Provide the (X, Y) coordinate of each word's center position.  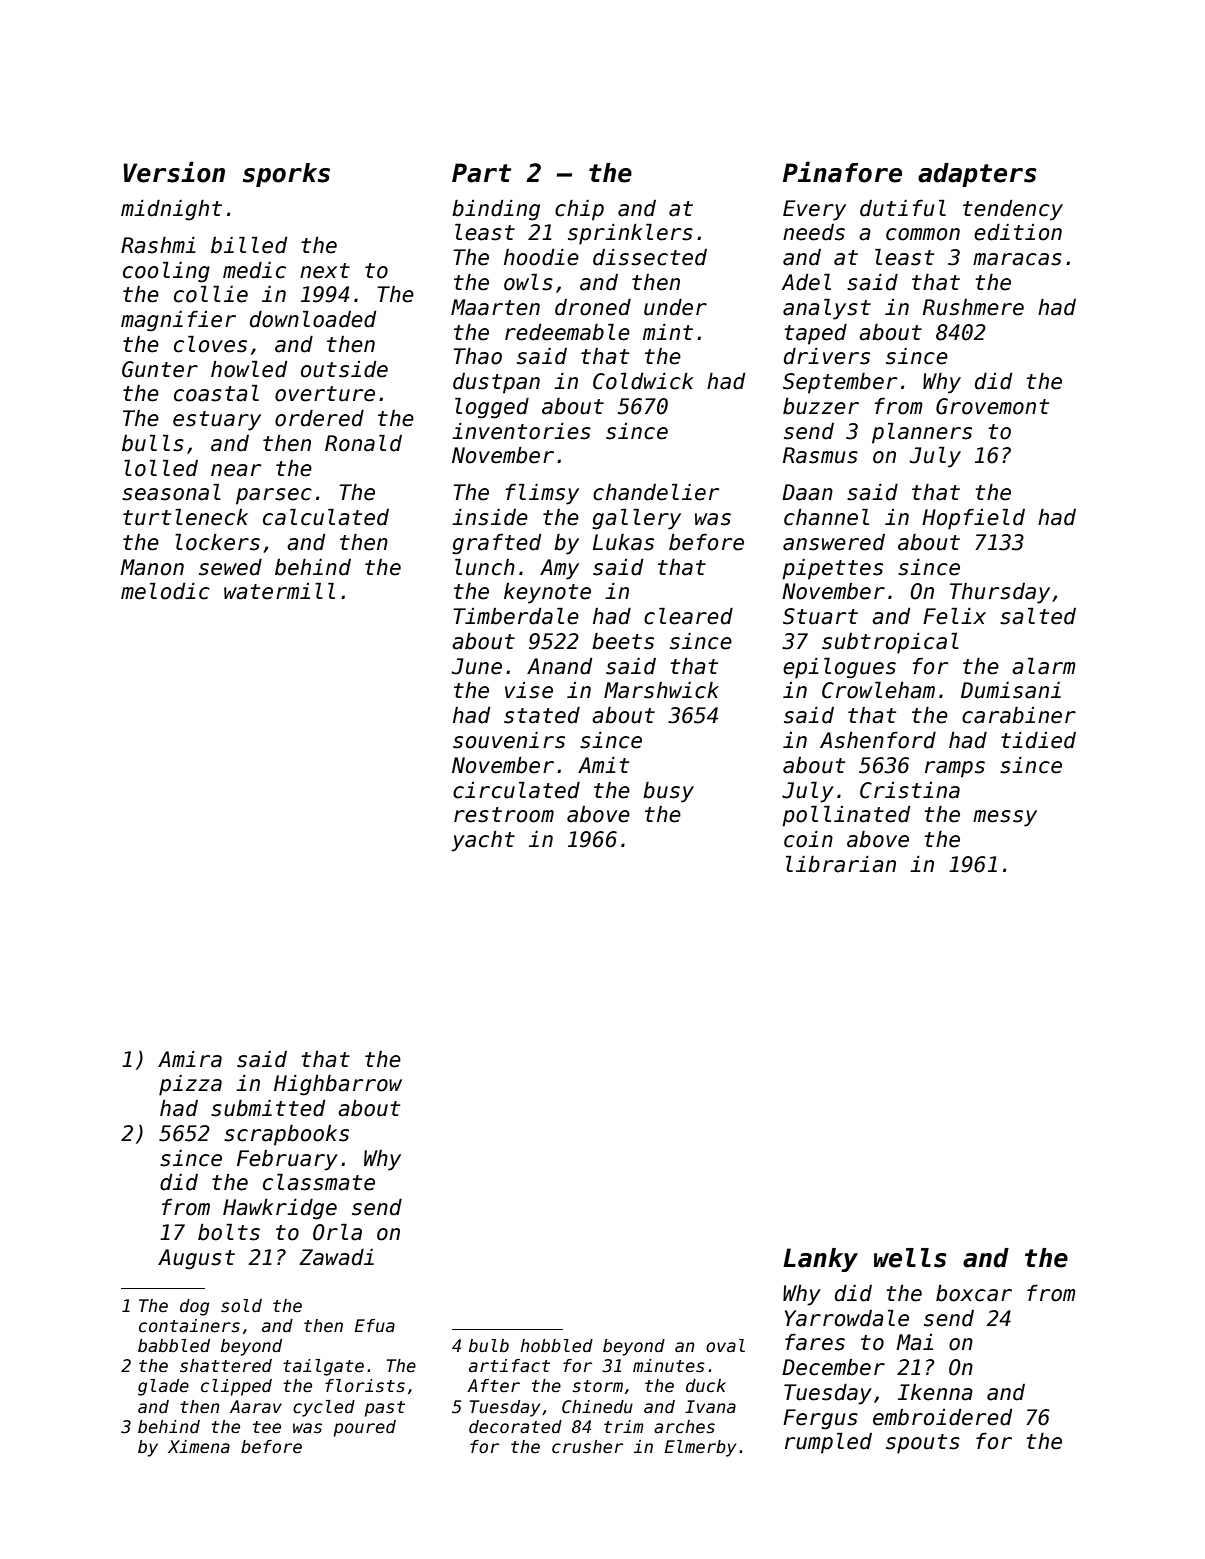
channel (826, 517)
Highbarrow (338, 1085)
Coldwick (643, 381)
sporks (286, 175)
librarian (841, 864)
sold (241, 1306)
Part (481, 173)
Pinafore (842, 172)
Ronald (363, 443)
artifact (509, 1366)
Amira (190, 1059)
